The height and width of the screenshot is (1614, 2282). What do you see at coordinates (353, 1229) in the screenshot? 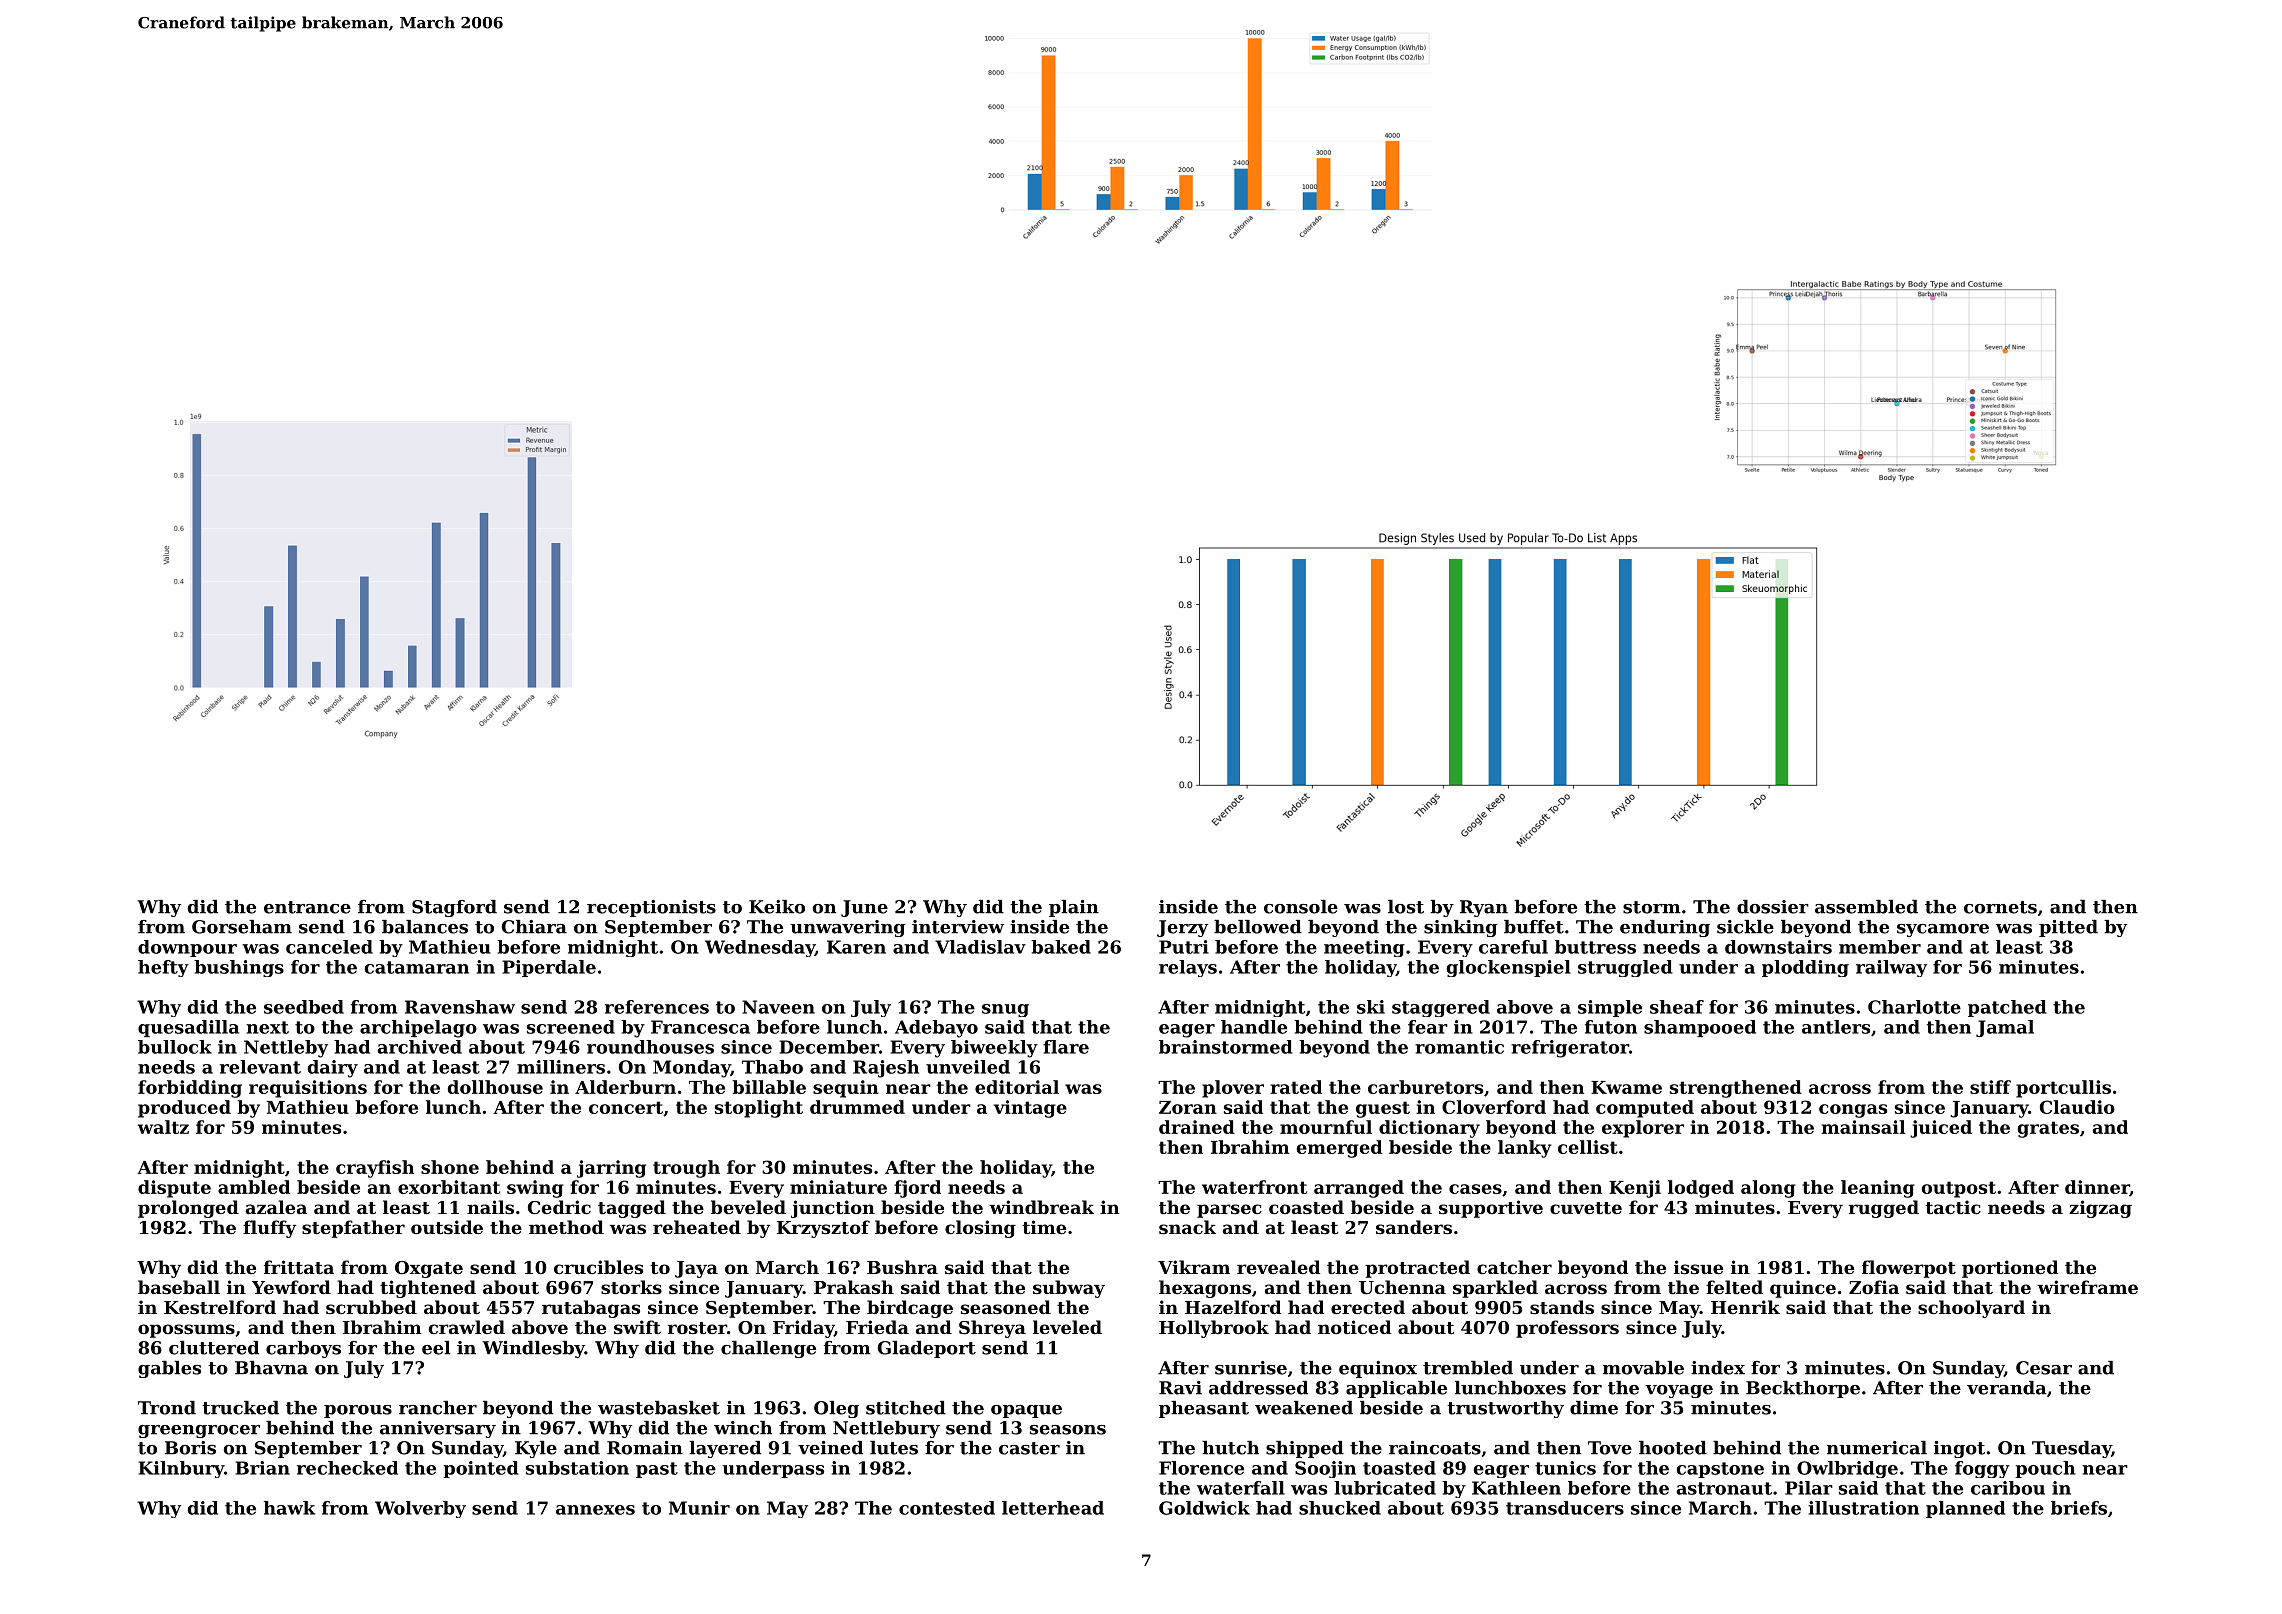
I see `stepfather` at bounding box center [353, 1229].
